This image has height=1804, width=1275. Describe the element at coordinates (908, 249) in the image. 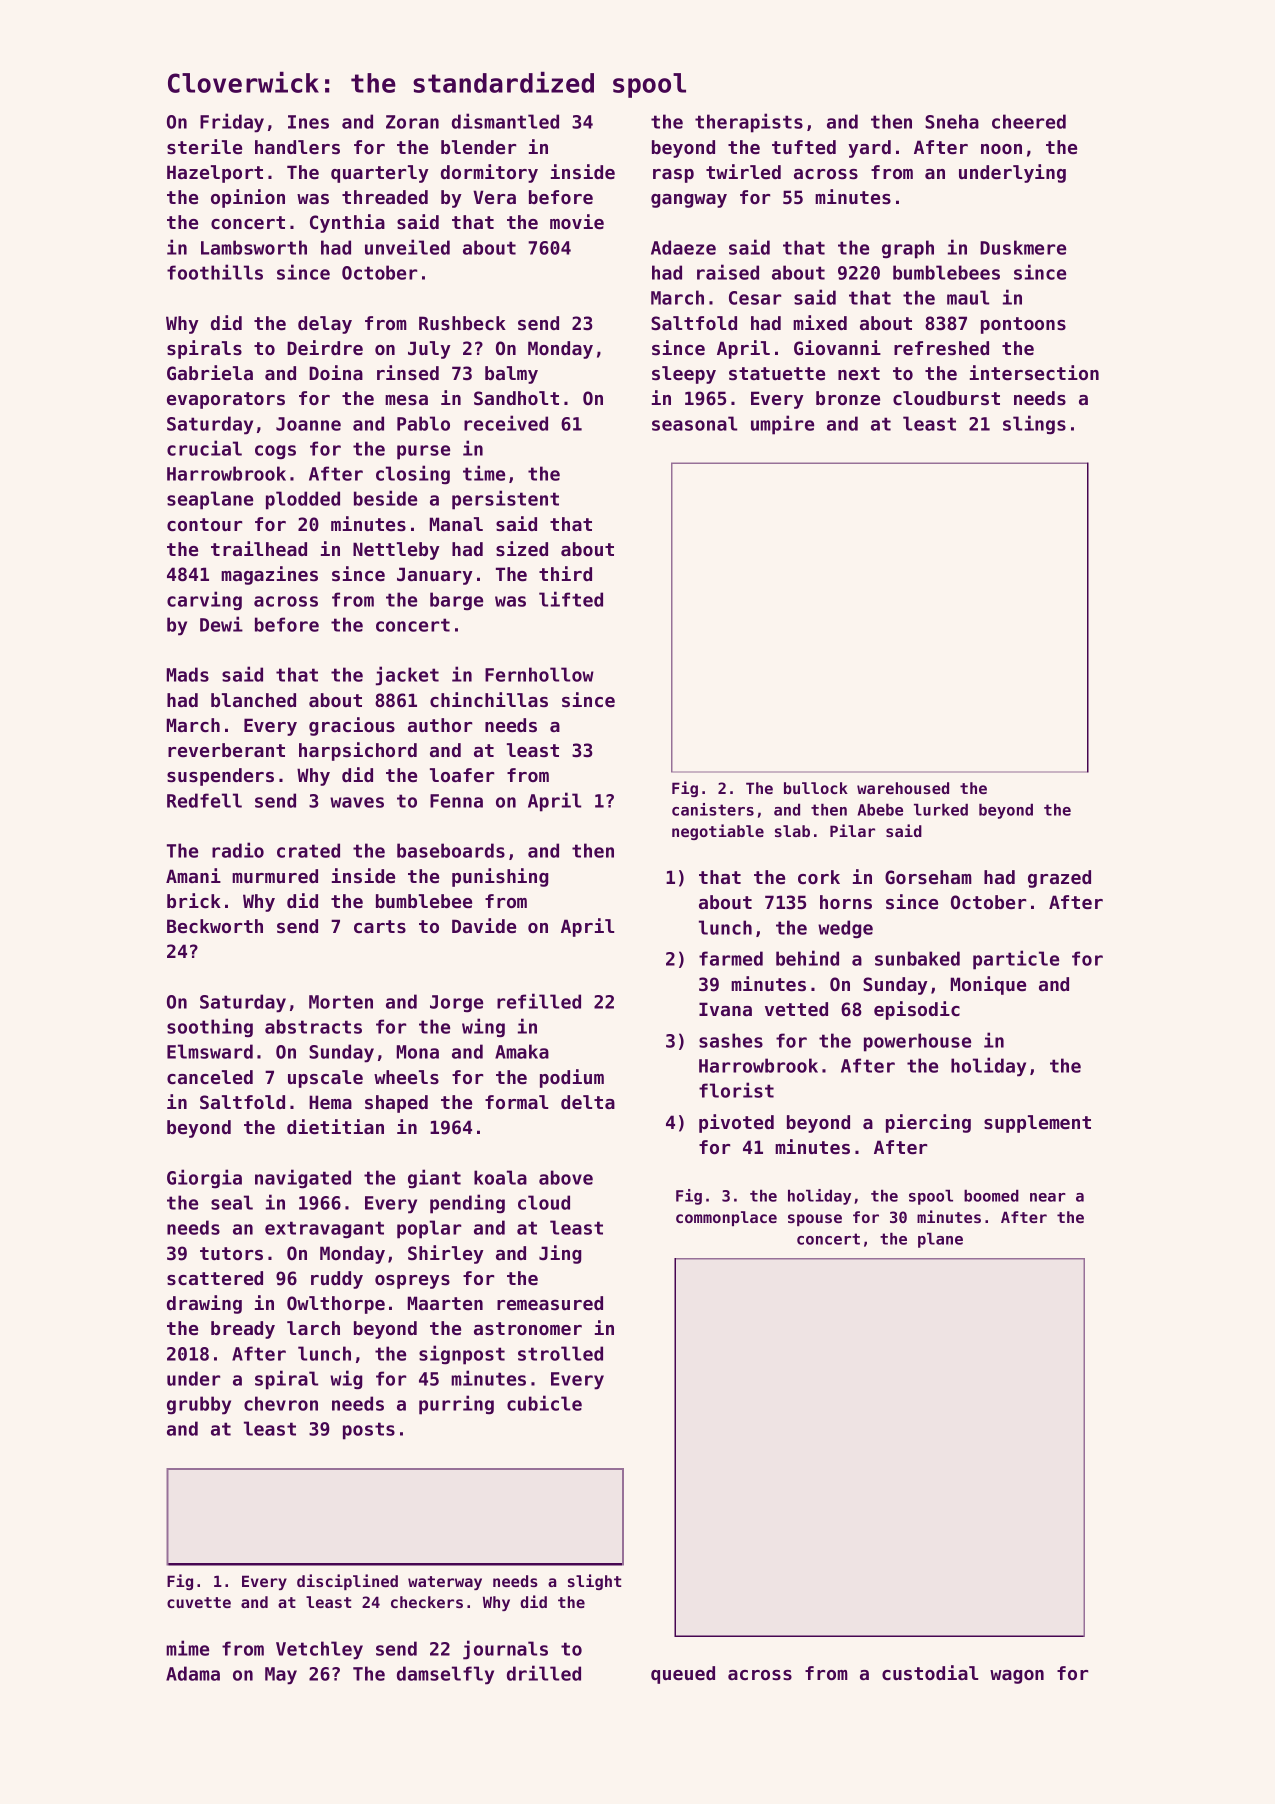

I see `graph` at that location.
